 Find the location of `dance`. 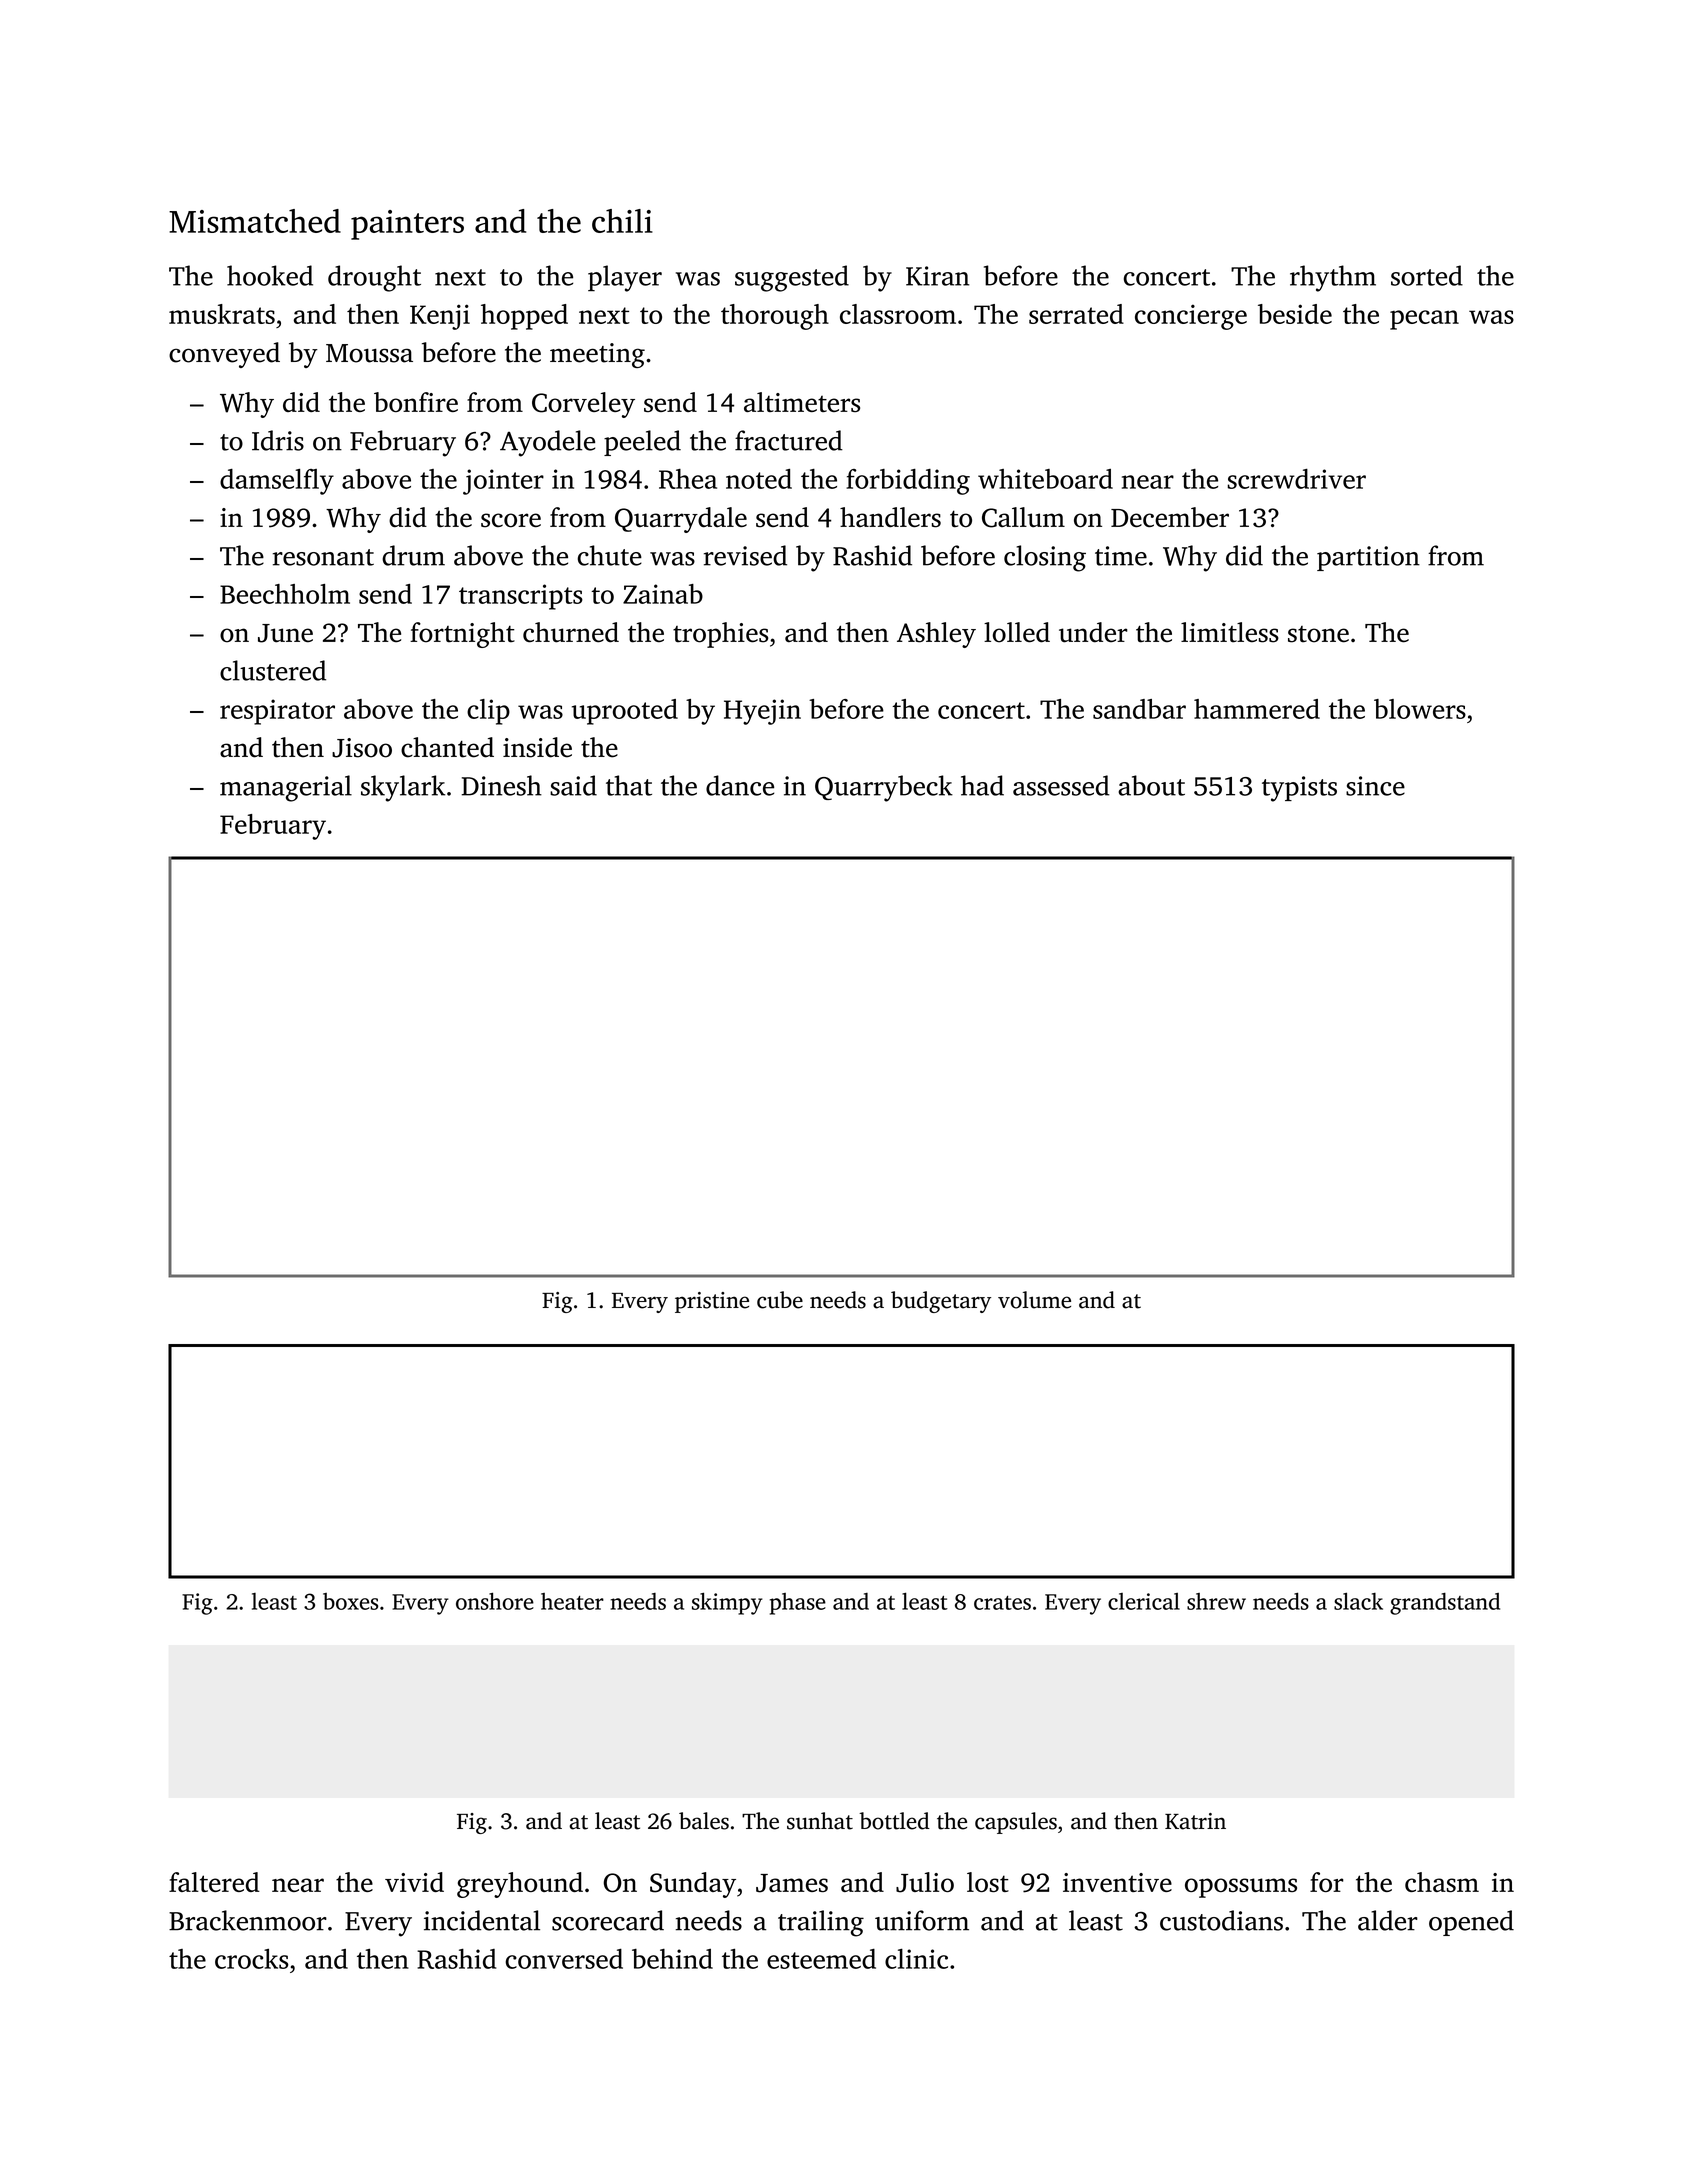

dance is located at coordinates (740, 785).
